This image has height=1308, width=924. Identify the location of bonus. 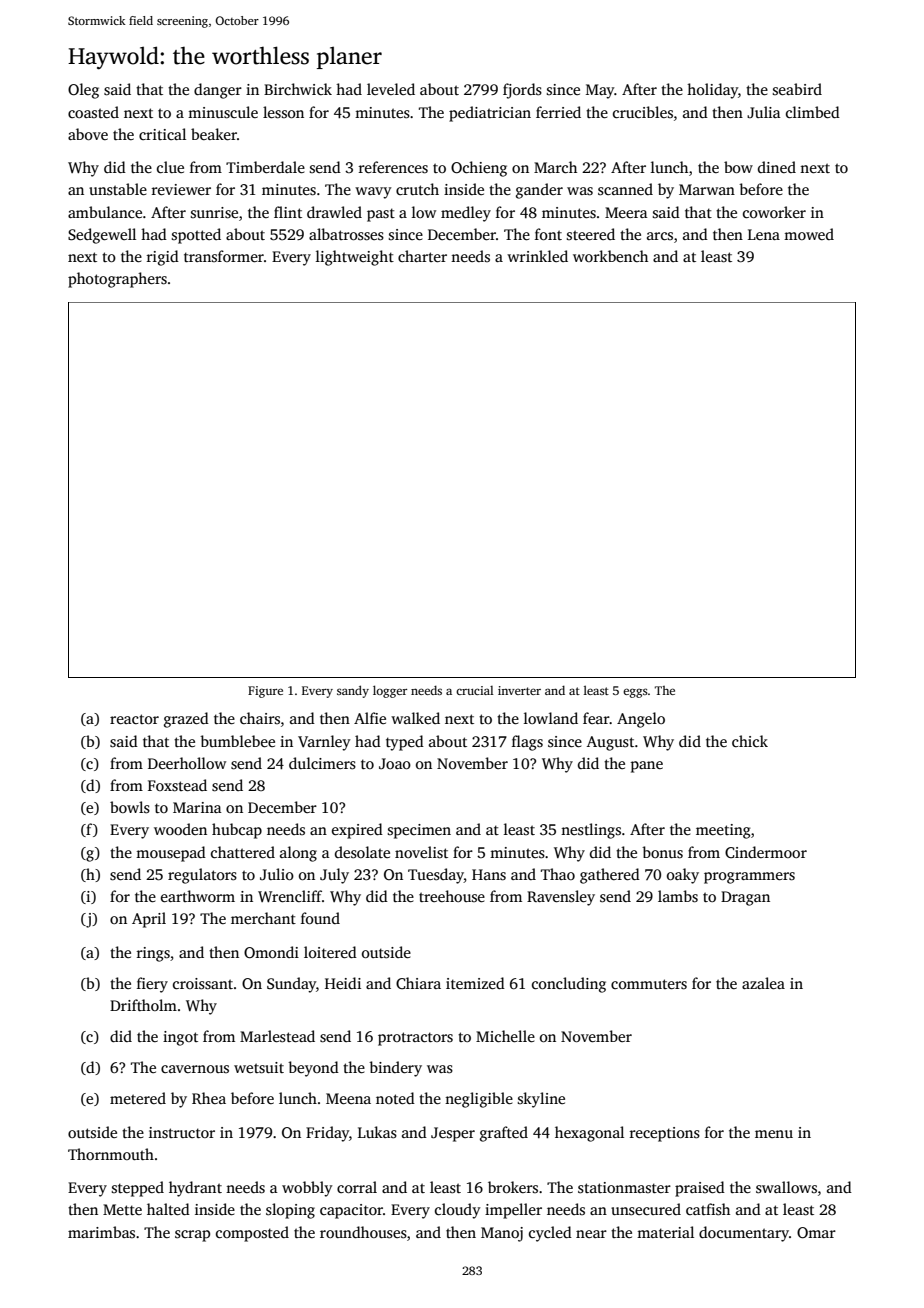
(662, 852).
